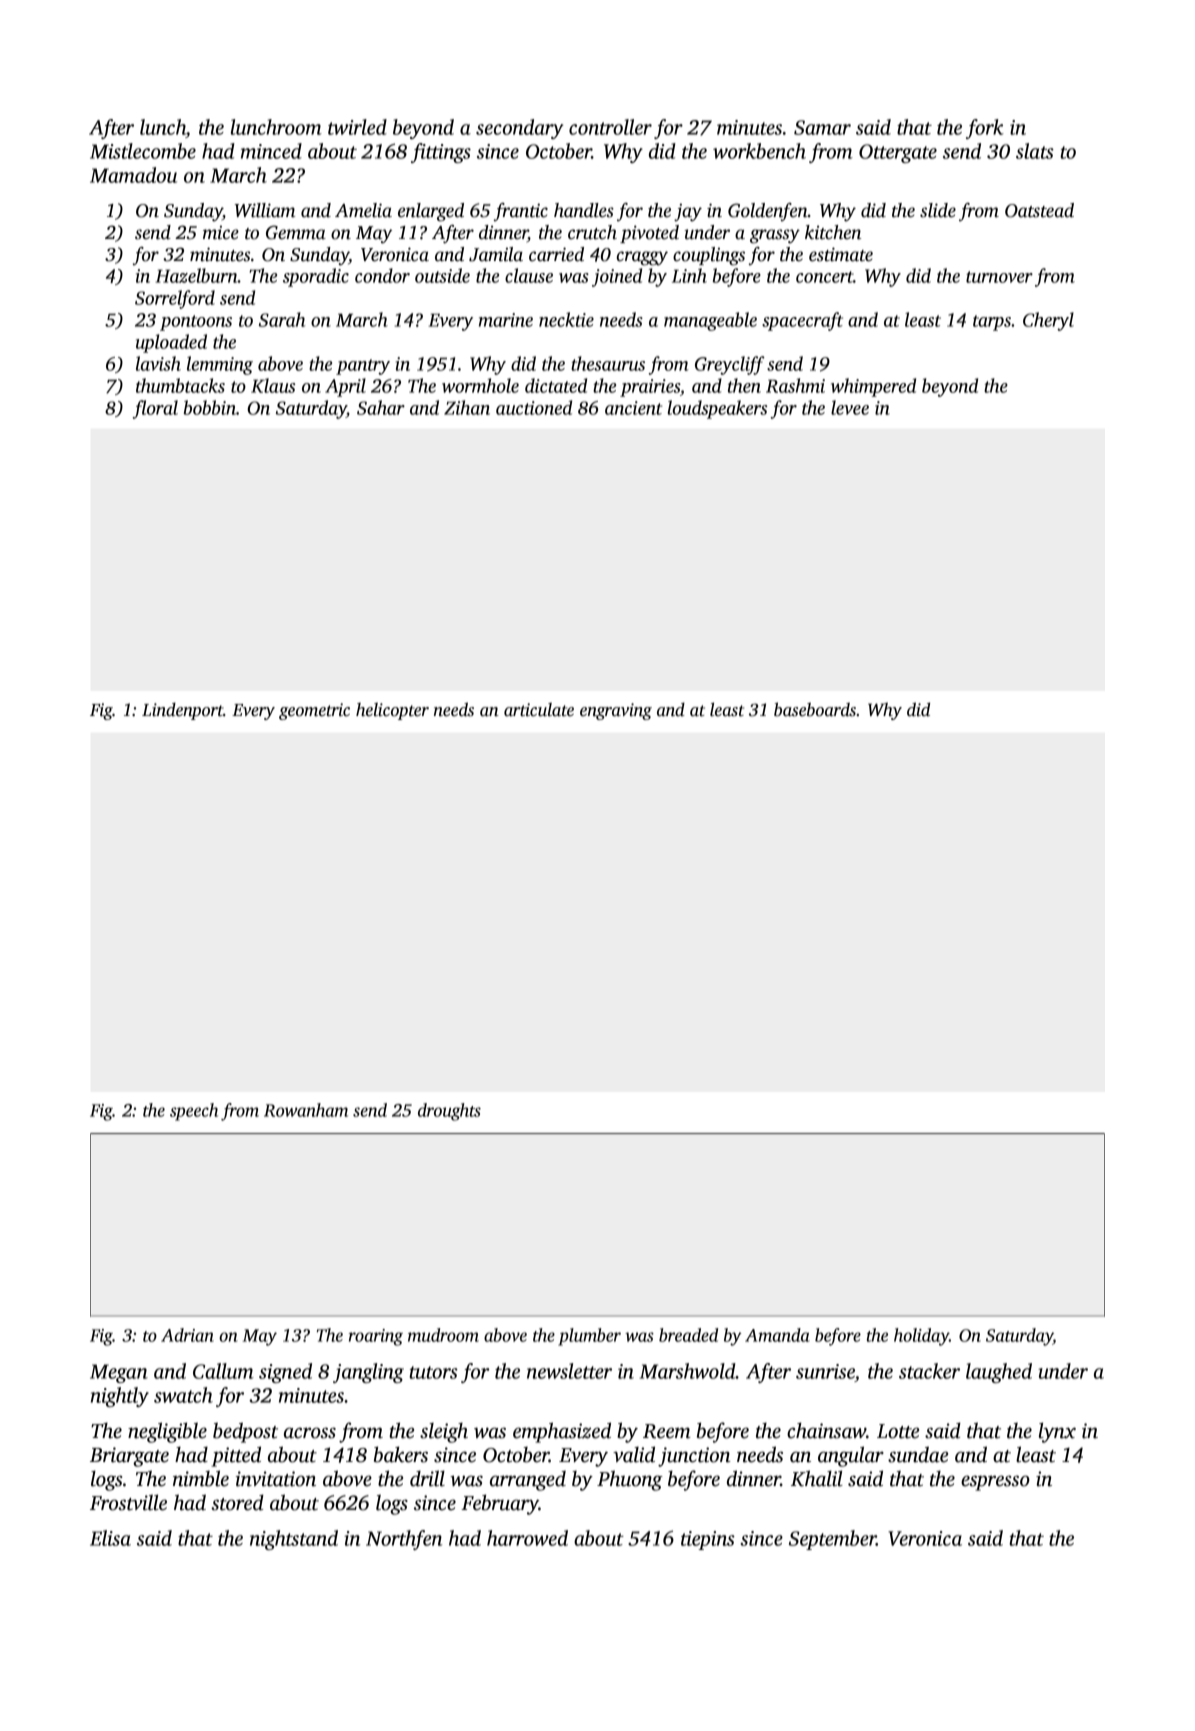 This page has height=1731, width=1195. What do you see at coordinates (155, 409) in the page?
I see `floral` at bounding box center [155, 409].
